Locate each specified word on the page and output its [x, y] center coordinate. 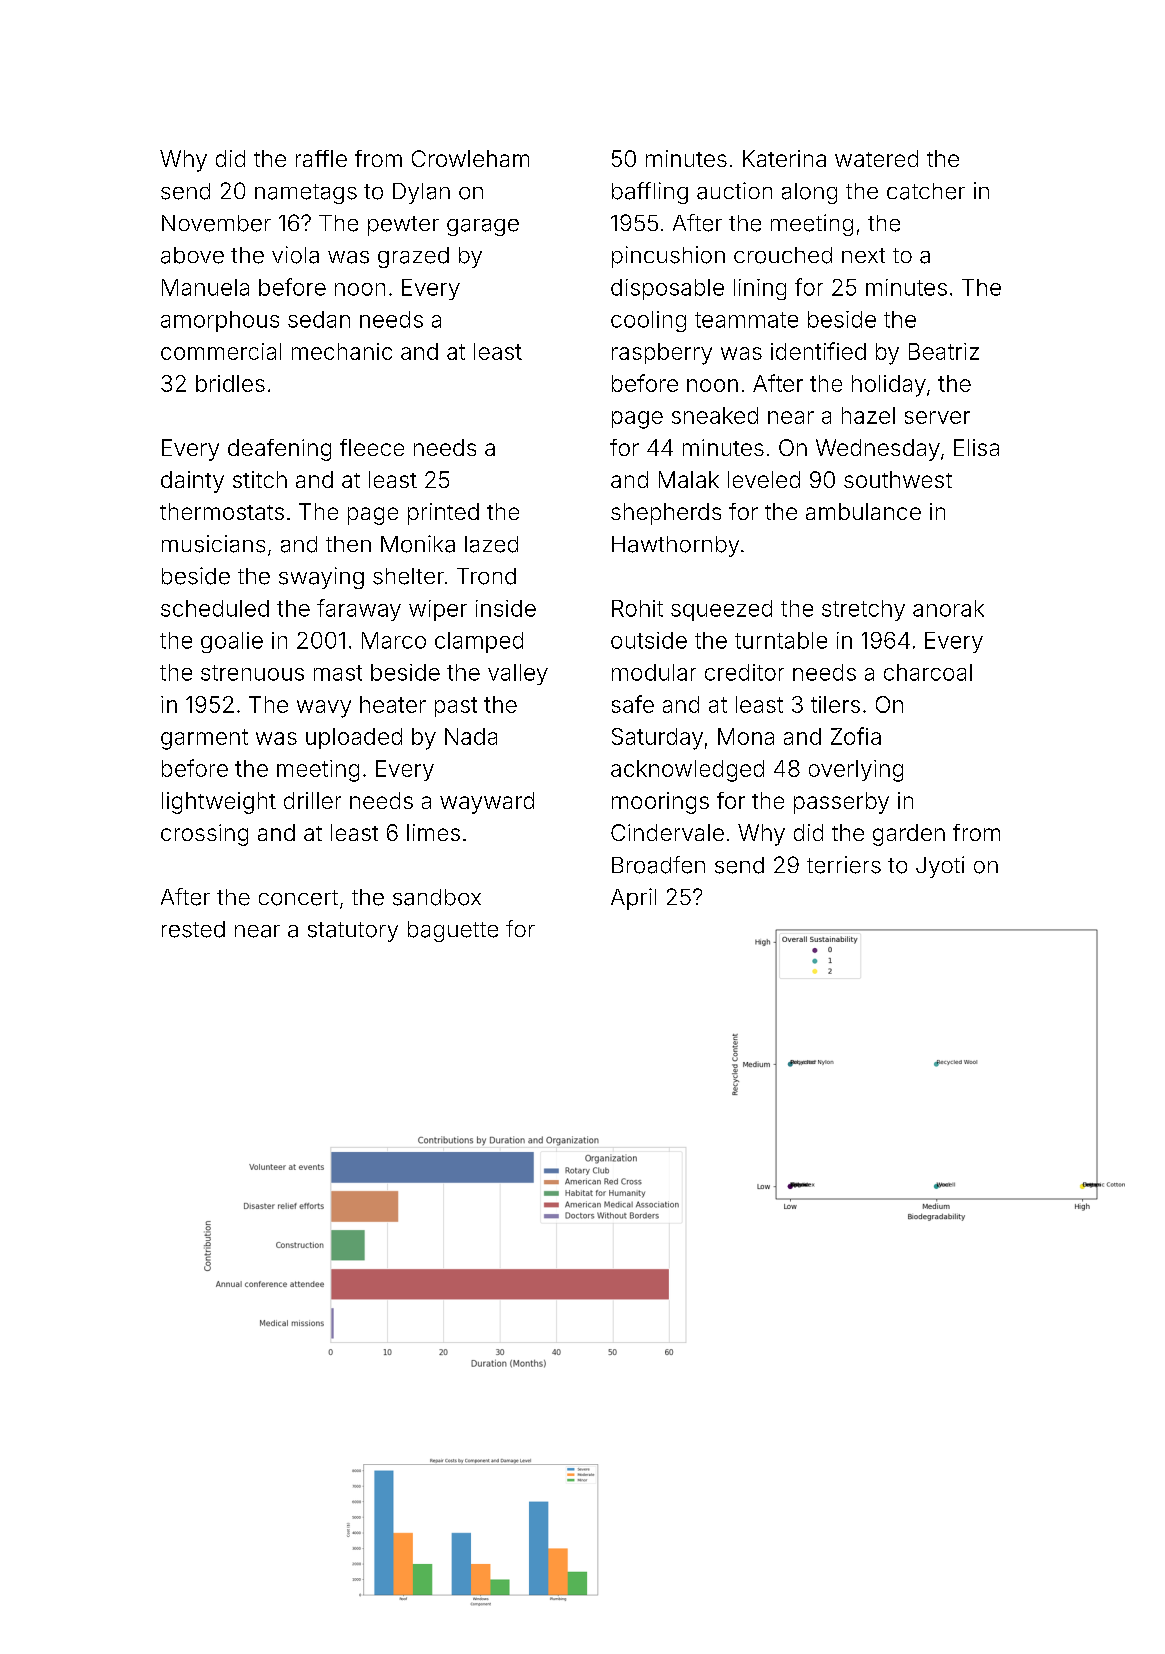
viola [295, 255]
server [937, 417]
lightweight [219, 803]
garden [909, 835]
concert [298, 898]
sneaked [715, 415]
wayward [487, 803]
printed [443, 514]
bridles [230, 383]
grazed [413, 257]
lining [760, 289]
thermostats [222, 511]
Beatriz [944, 351]
